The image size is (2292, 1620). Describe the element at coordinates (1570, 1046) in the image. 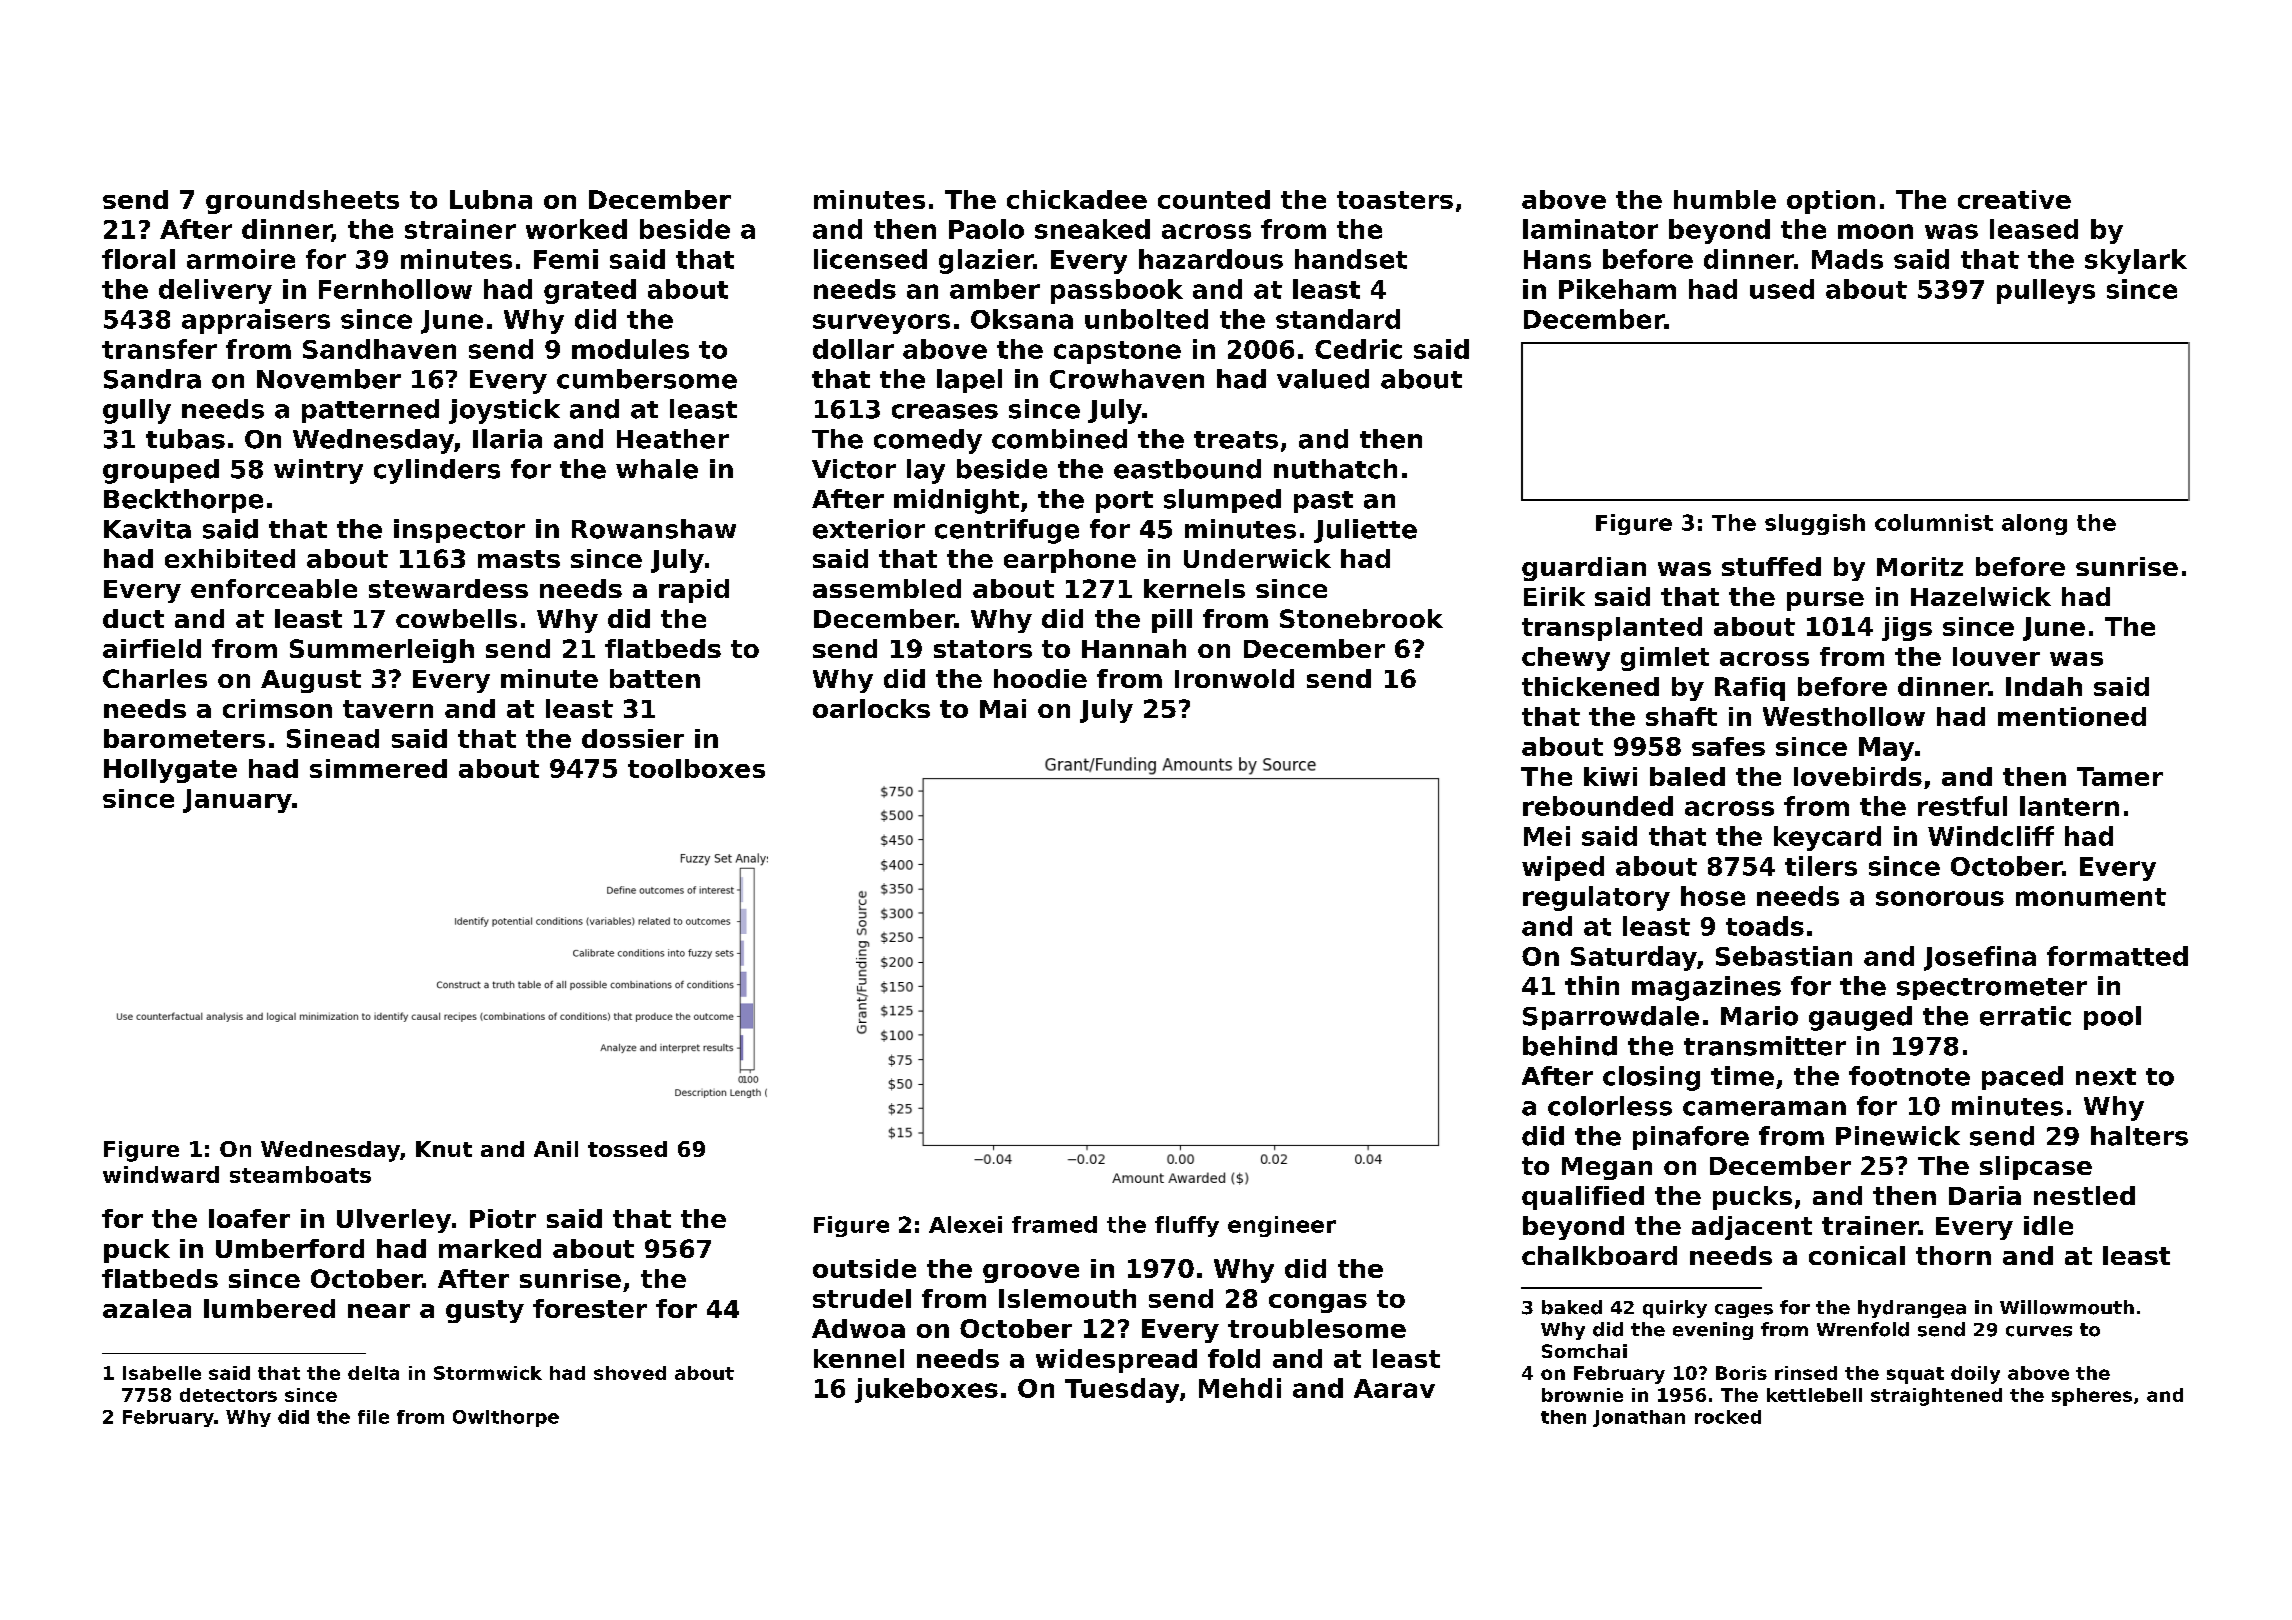

I see `behind` at that location.
